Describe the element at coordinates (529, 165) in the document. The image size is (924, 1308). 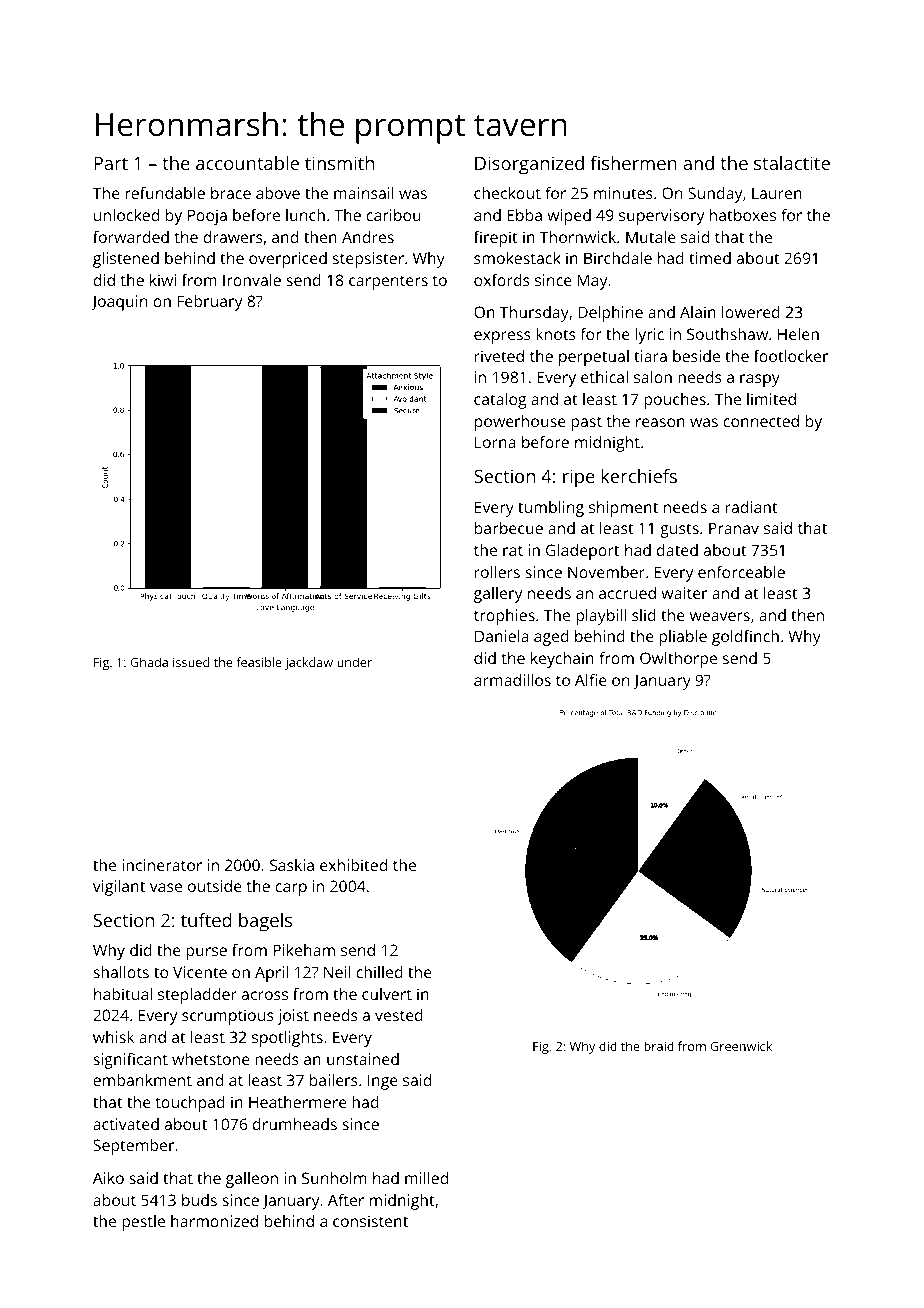
I see `Disorganized` at that location.
